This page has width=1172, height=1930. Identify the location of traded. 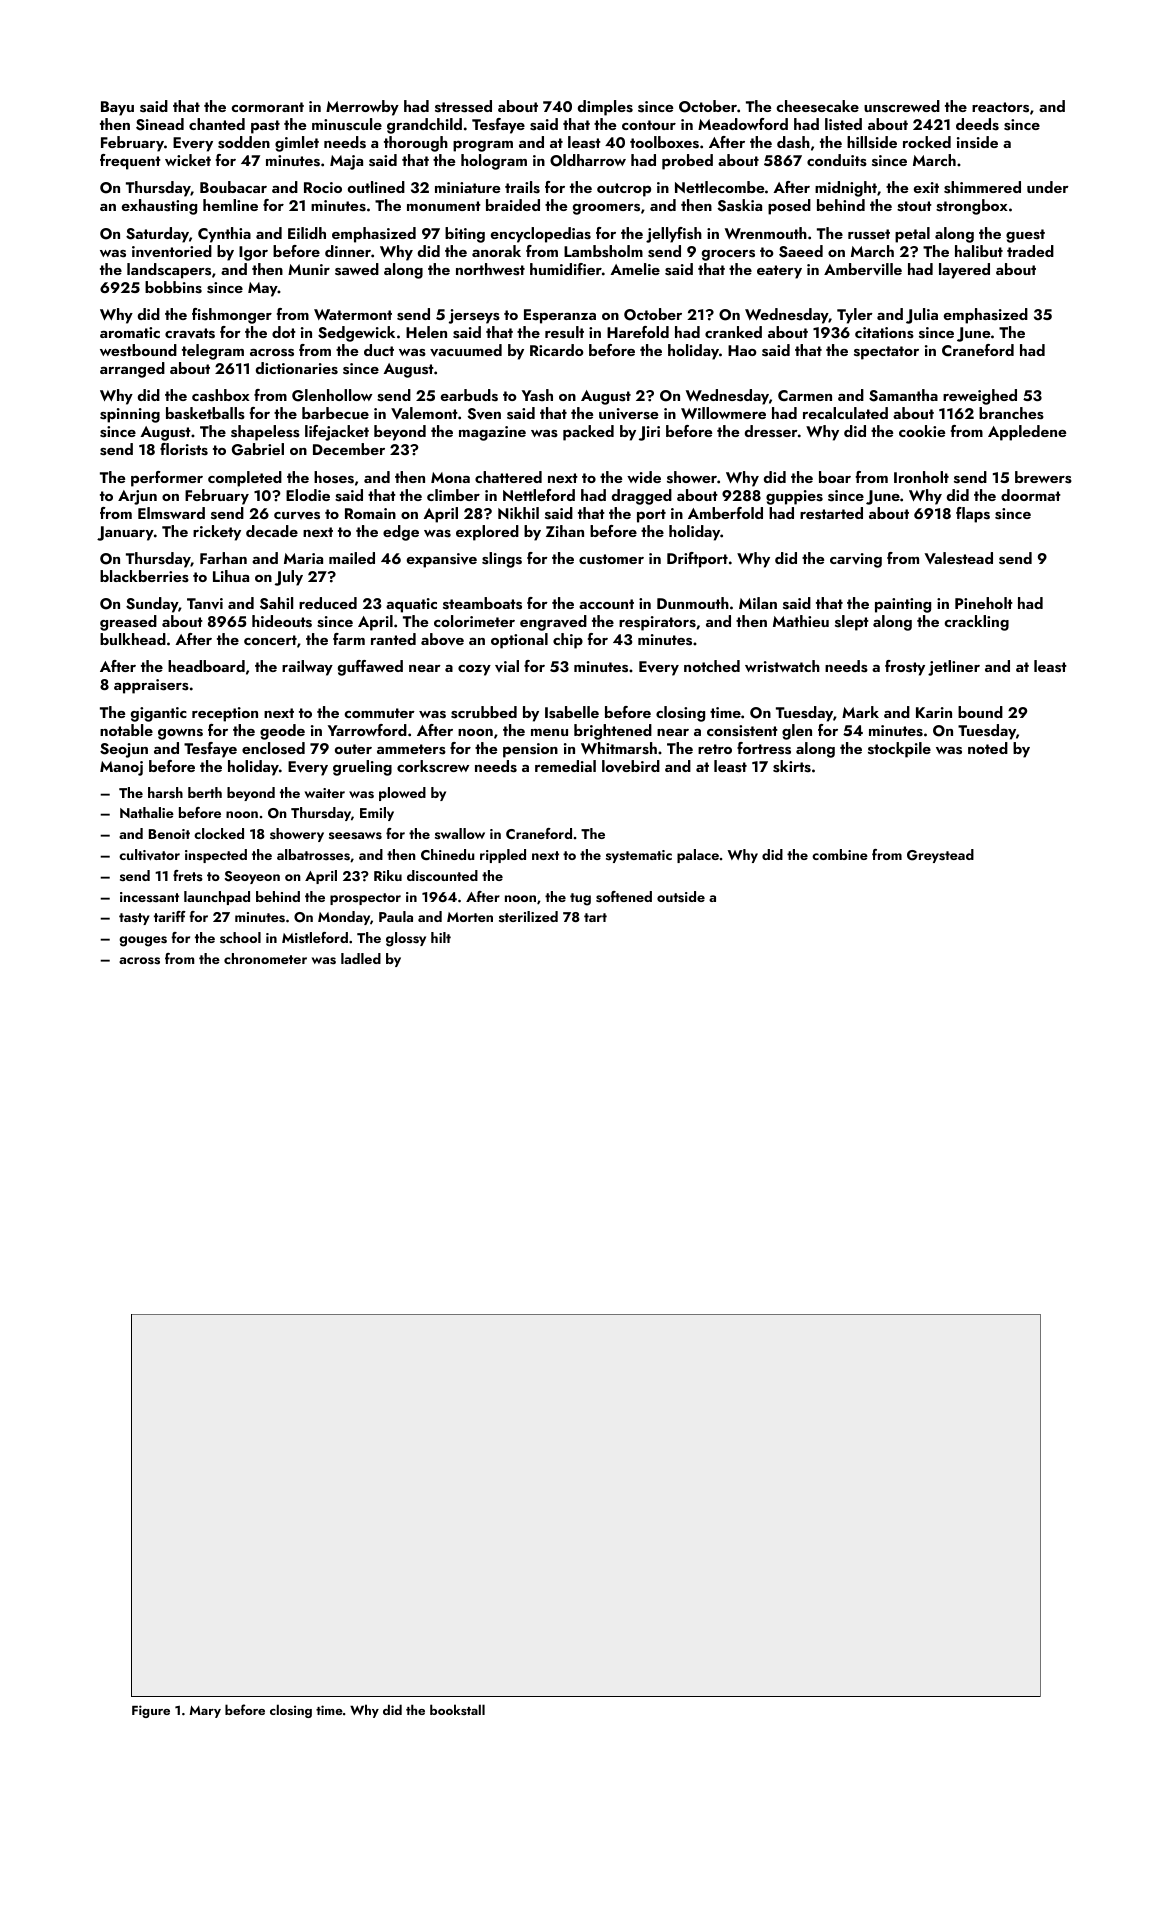
(1030, 251).
